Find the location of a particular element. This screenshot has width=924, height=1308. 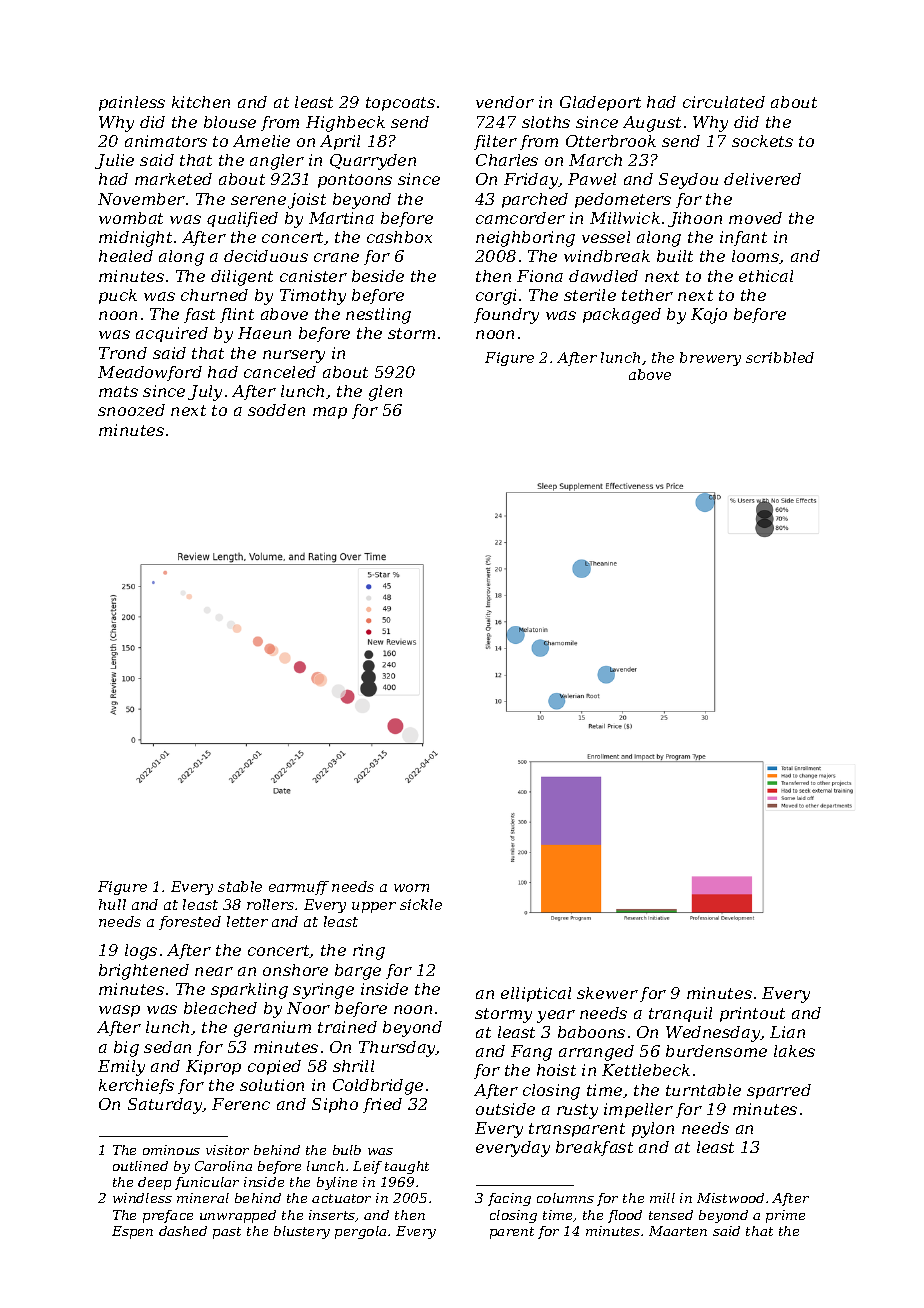

hull is located at coordinates (112, 904).
